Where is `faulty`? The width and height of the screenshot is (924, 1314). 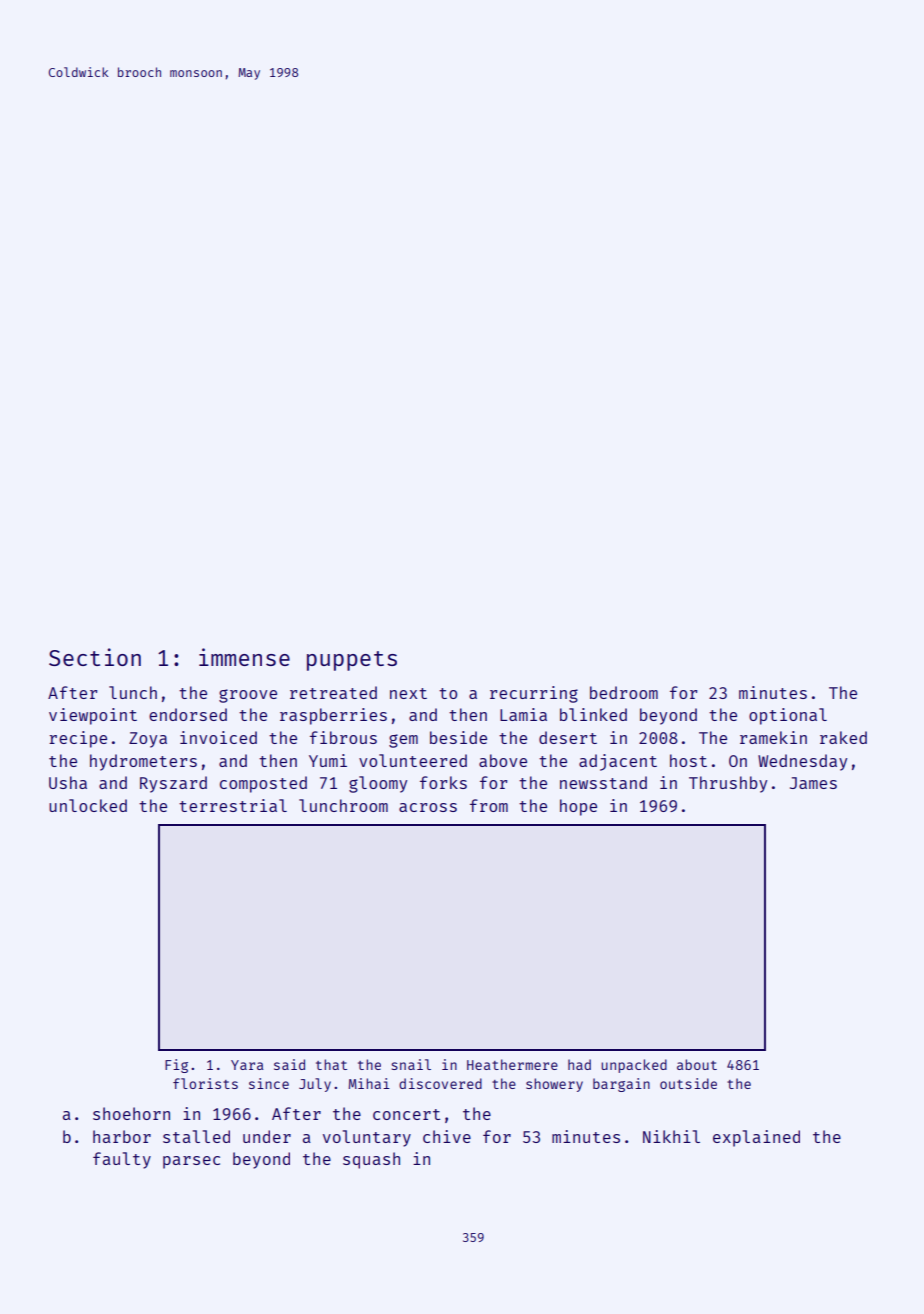 faulty is located at coordinates (122, 1160).
